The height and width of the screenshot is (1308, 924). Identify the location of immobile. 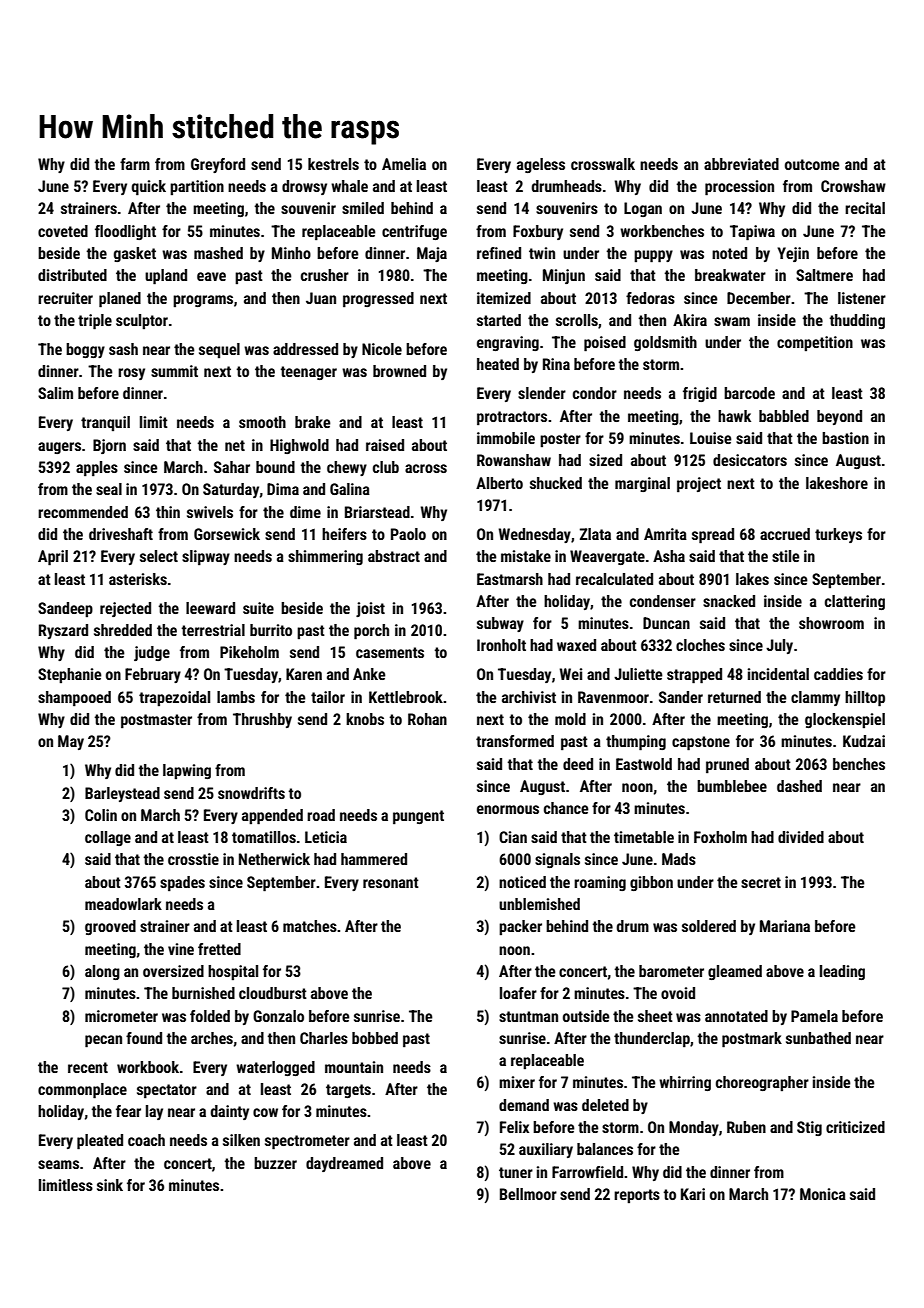
(506, 438).
